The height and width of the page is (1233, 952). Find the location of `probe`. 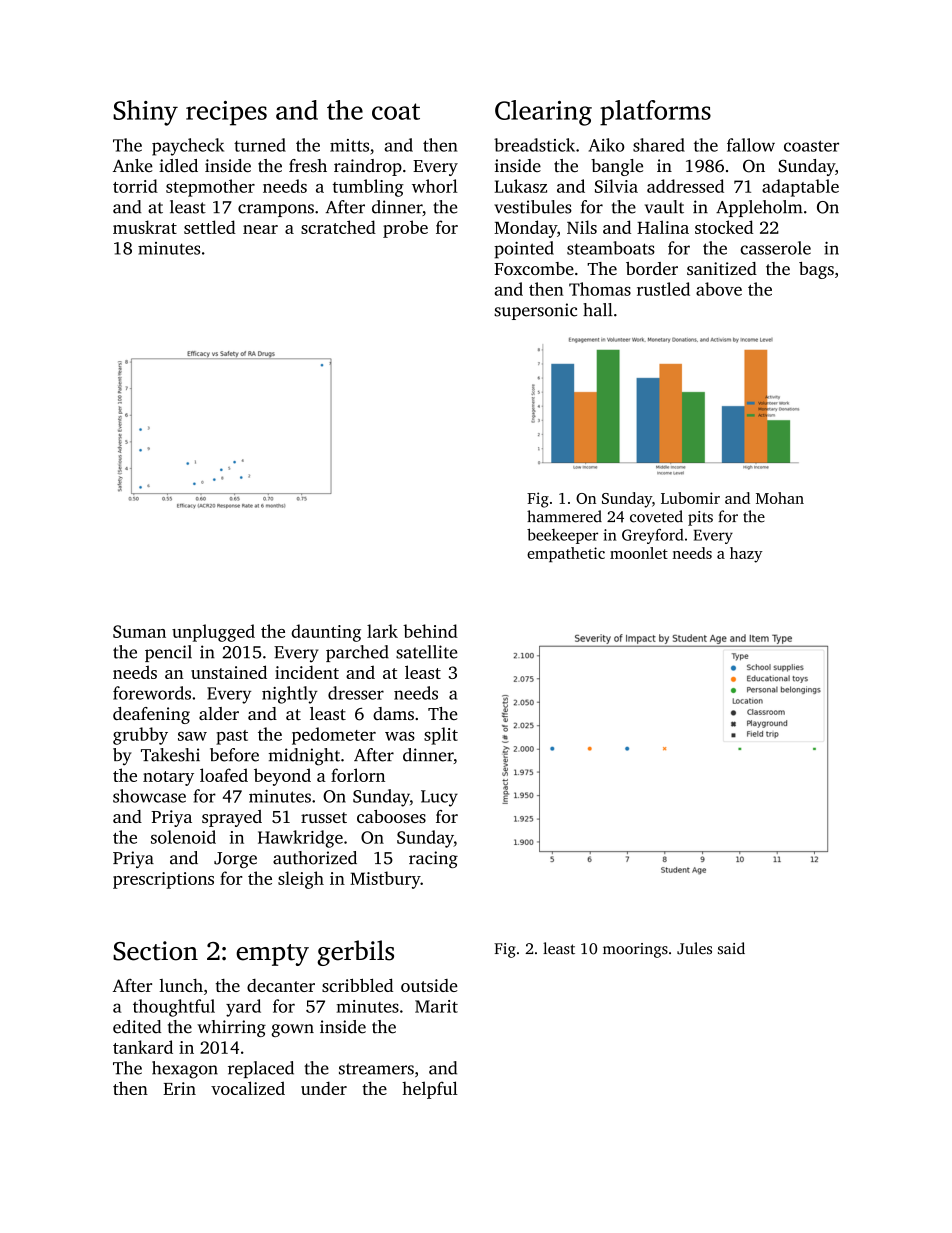

probe is located at coordinates (405, 229).
